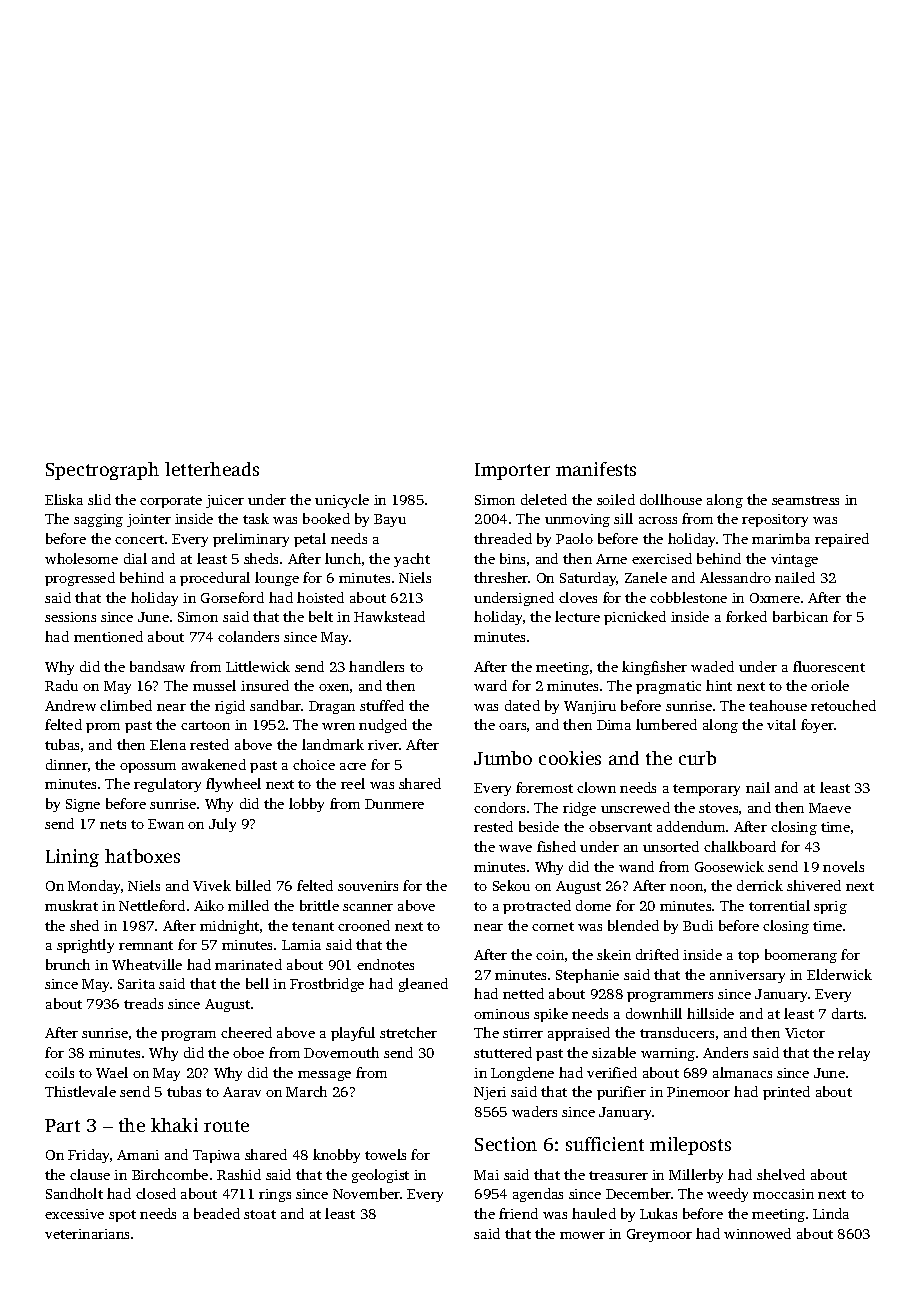 Image resolution: width=924 pixels, height=1308 pixels. I want to click on boomerang, so click(801, 956).
